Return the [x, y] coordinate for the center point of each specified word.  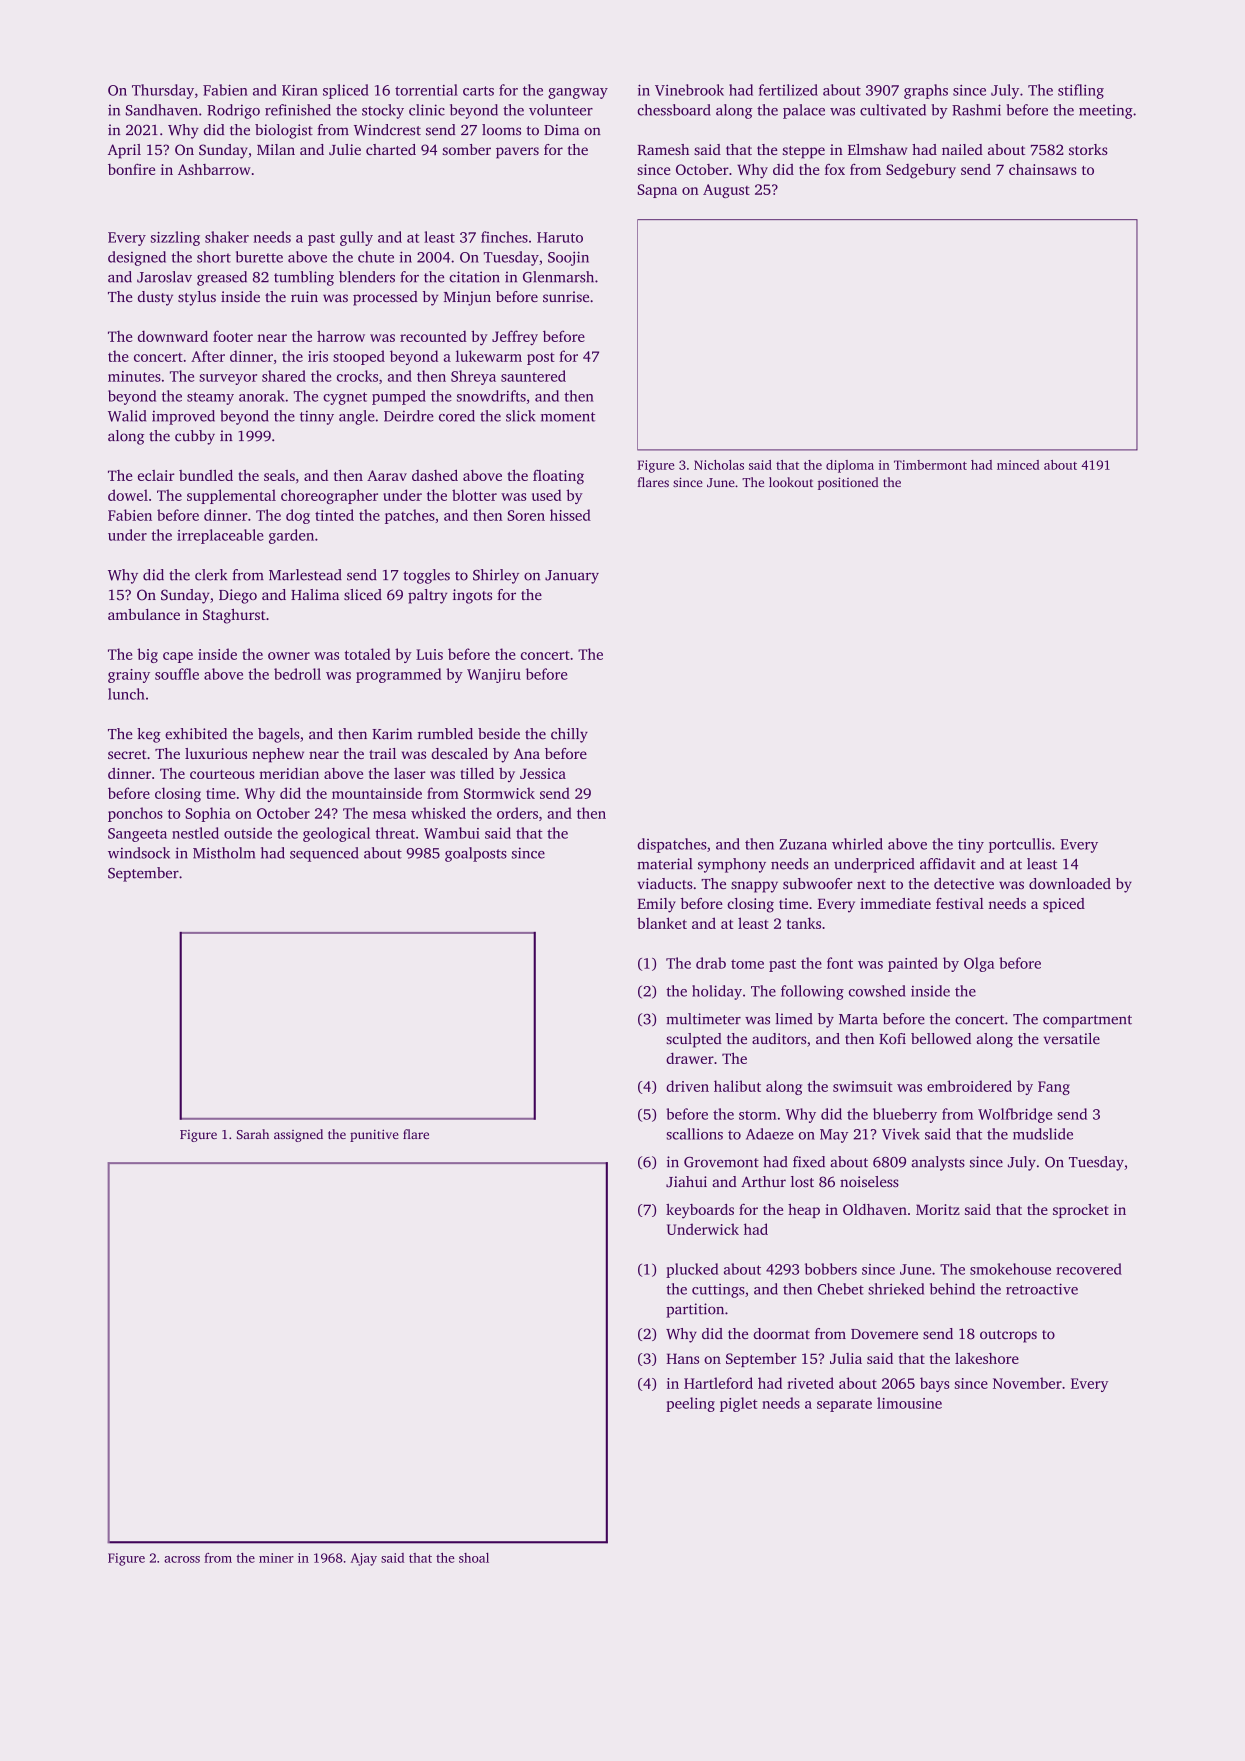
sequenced [324, 854]
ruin [304, 296]
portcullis [1020, 845]
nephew [278, 755]
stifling [1081, 91]
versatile [1072, 1038]
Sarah [253, 1134]
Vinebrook [689, 90]
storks [1088, 149]
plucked [692, 1270]
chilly [569, 735]
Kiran [300, 90]
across [182, 1559]
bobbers [831, 1269]
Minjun [467, 298]
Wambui [452, 833]
